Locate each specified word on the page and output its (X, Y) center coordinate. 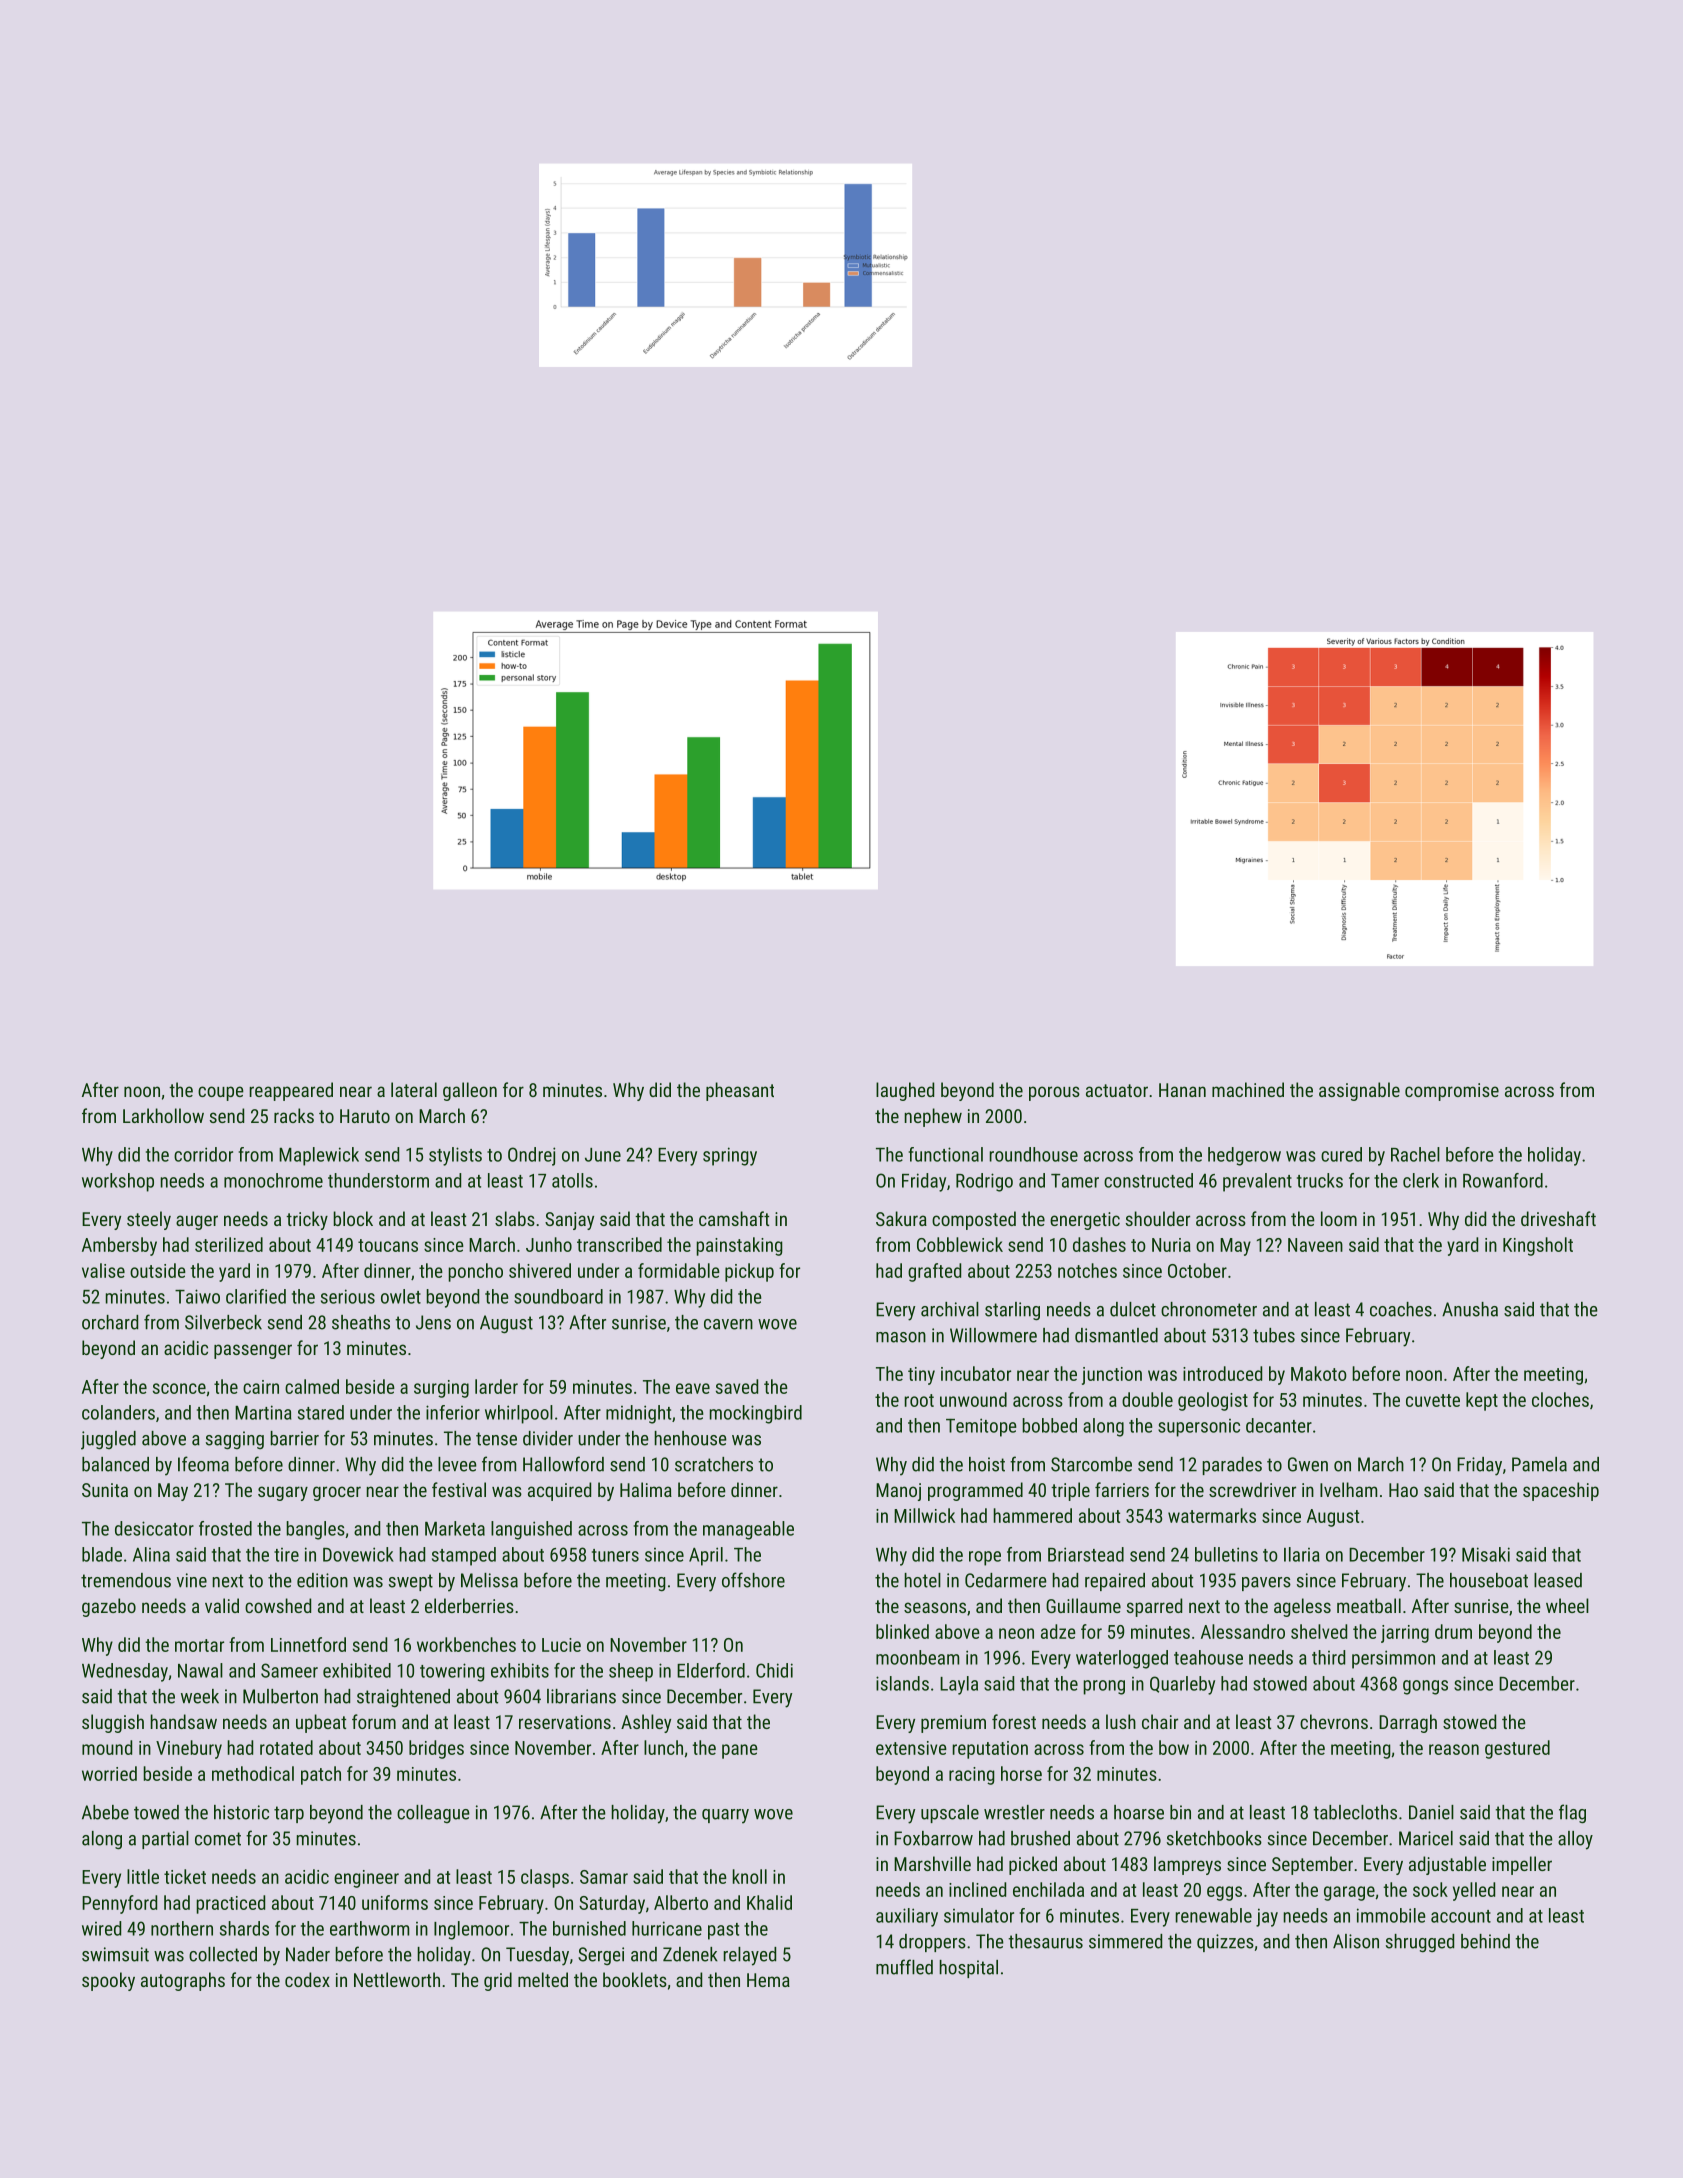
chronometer (1209, 1309)
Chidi (774, 1670)
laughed (905, 1091)
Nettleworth (397, 1979)
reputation (990, 1750)
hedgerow (1244, 1156)
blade (102, 1554)
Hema (768, 1980)
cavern (728, 1324)
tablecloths (1355, 1812)
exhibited (357, 1670)
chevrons (1334, 1721)
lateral (414, 1089)
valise (103, 1270)
